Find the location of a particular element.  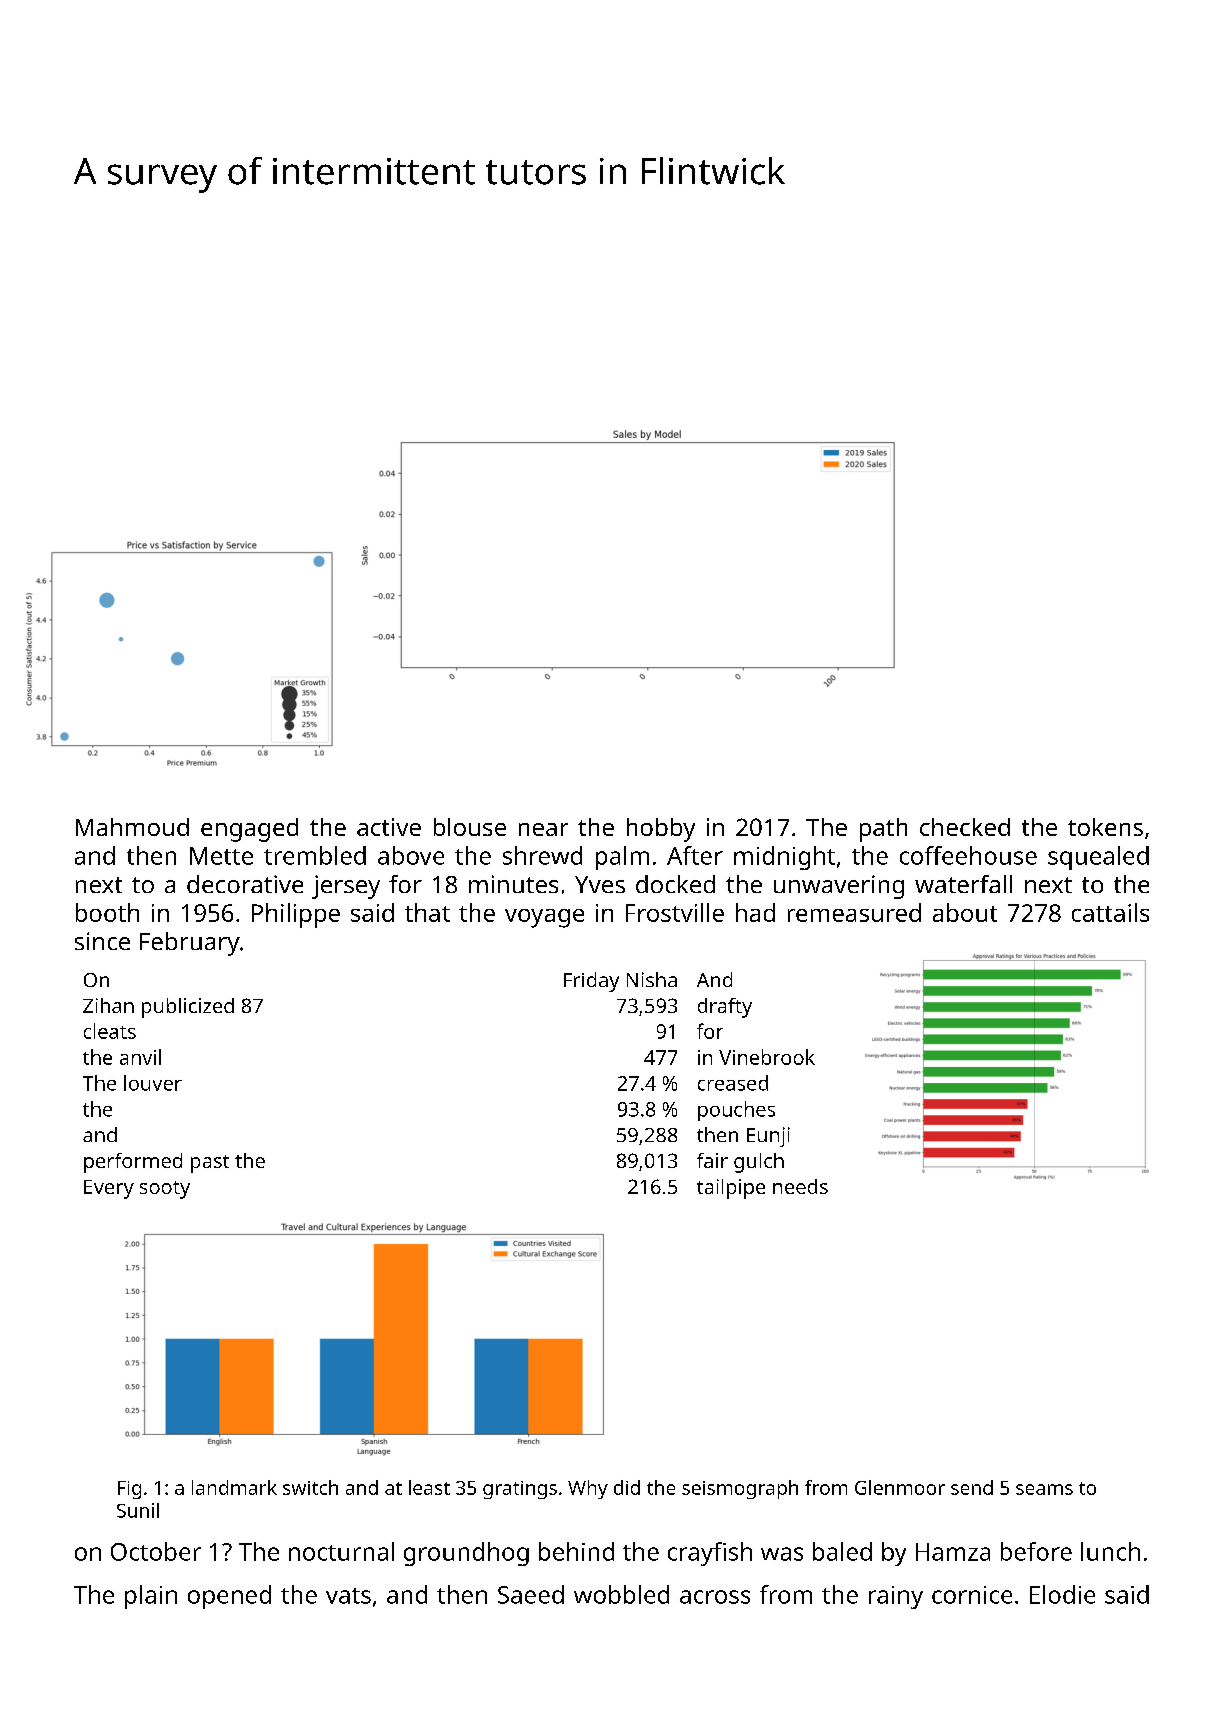

Mahmoud is located at coordinates (132, 827).
